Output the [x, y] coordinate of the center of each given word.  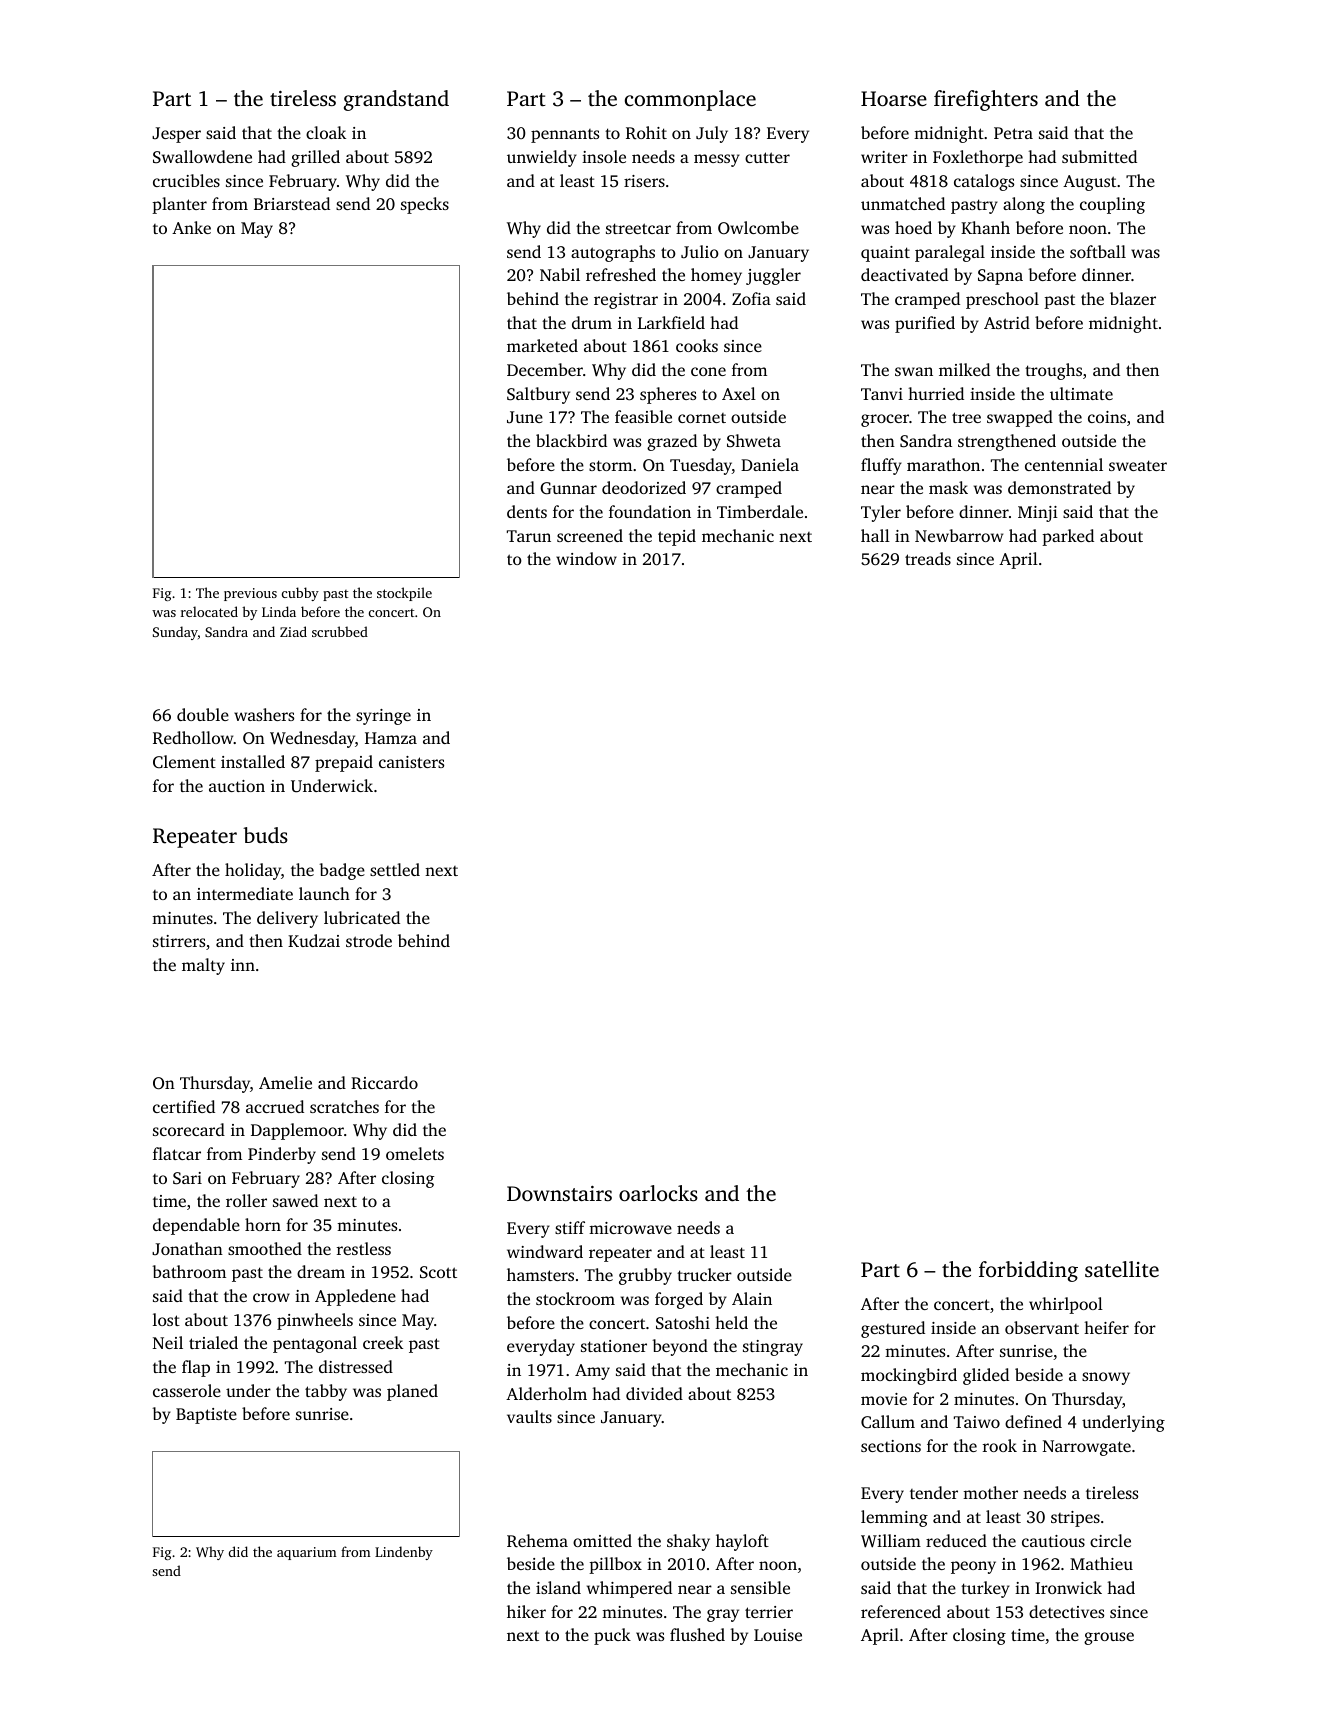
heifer [1106, 1327]
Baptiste [206, 1416]
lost [166, 1319]
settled [395, 869]
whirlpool [1066, 1305]
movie [884, 1399]
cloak [326, 132]
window [586, 558]
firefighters [986, 100]
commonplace [690, 100]
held [731, 1322]
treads [928, 558]
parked [1068, 537]
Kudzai [314, 940]
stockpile [404, 594]
